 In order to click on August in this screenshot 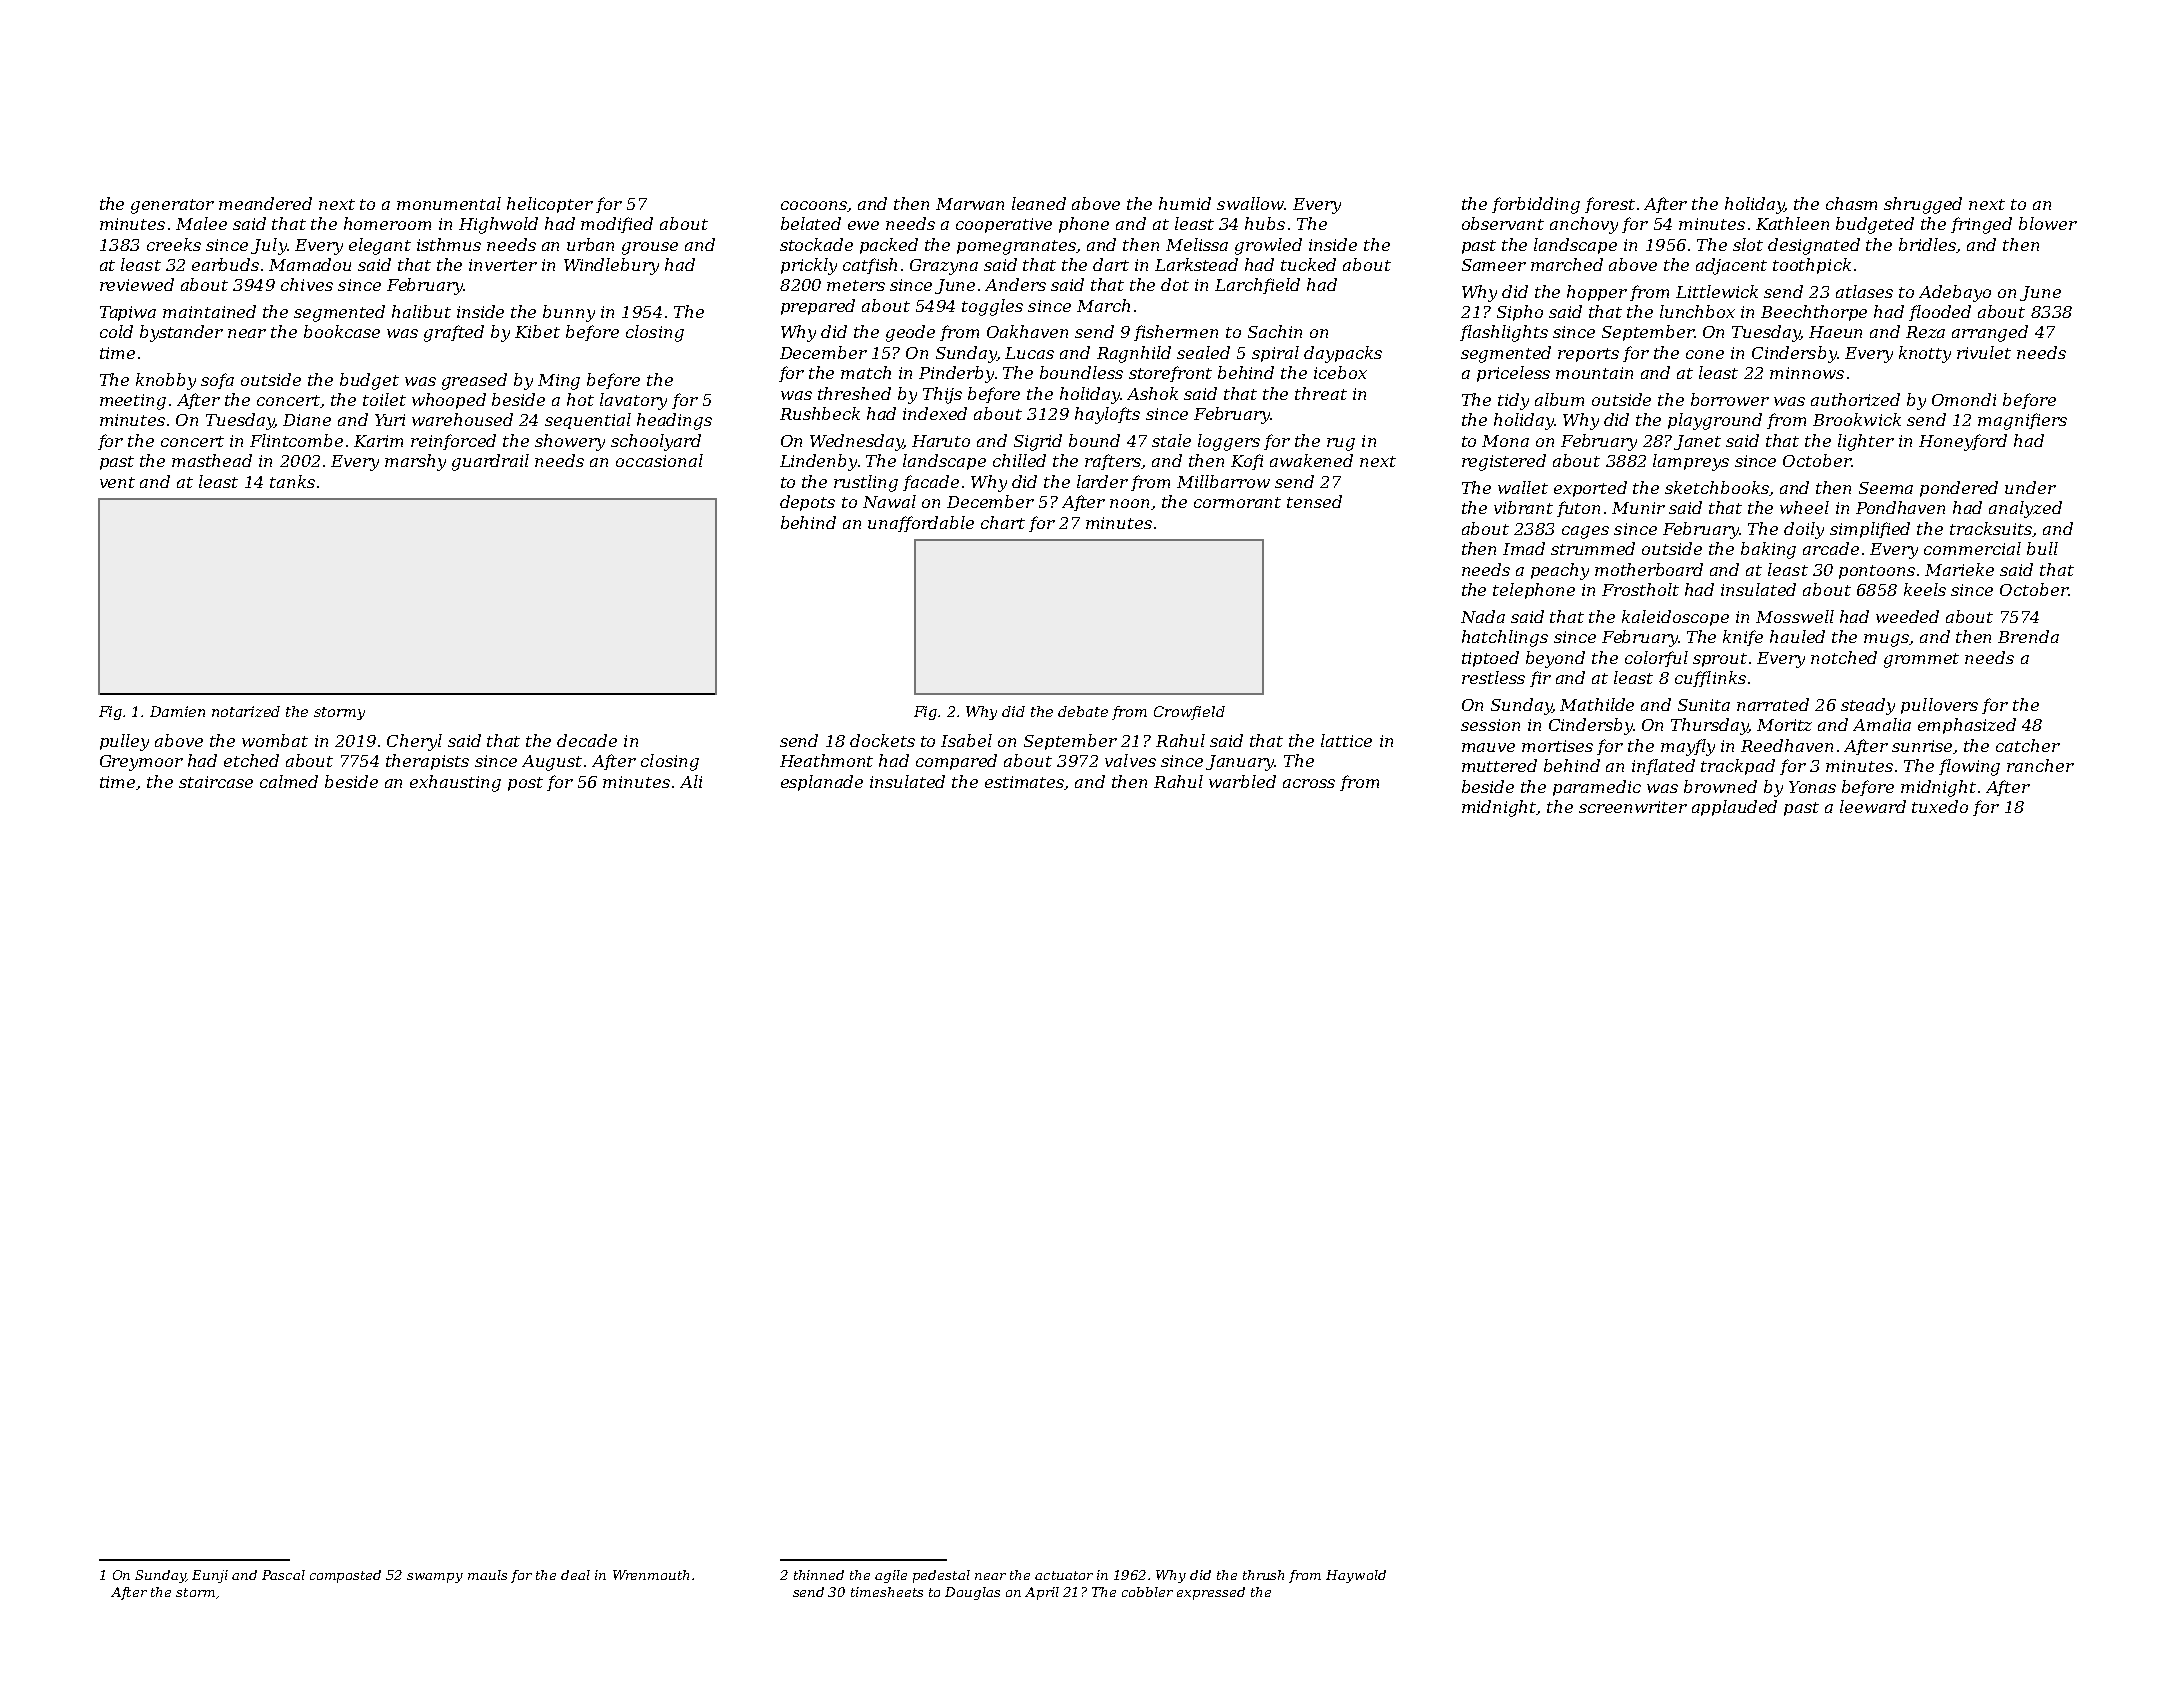, I will do `click(552, 763)`.
